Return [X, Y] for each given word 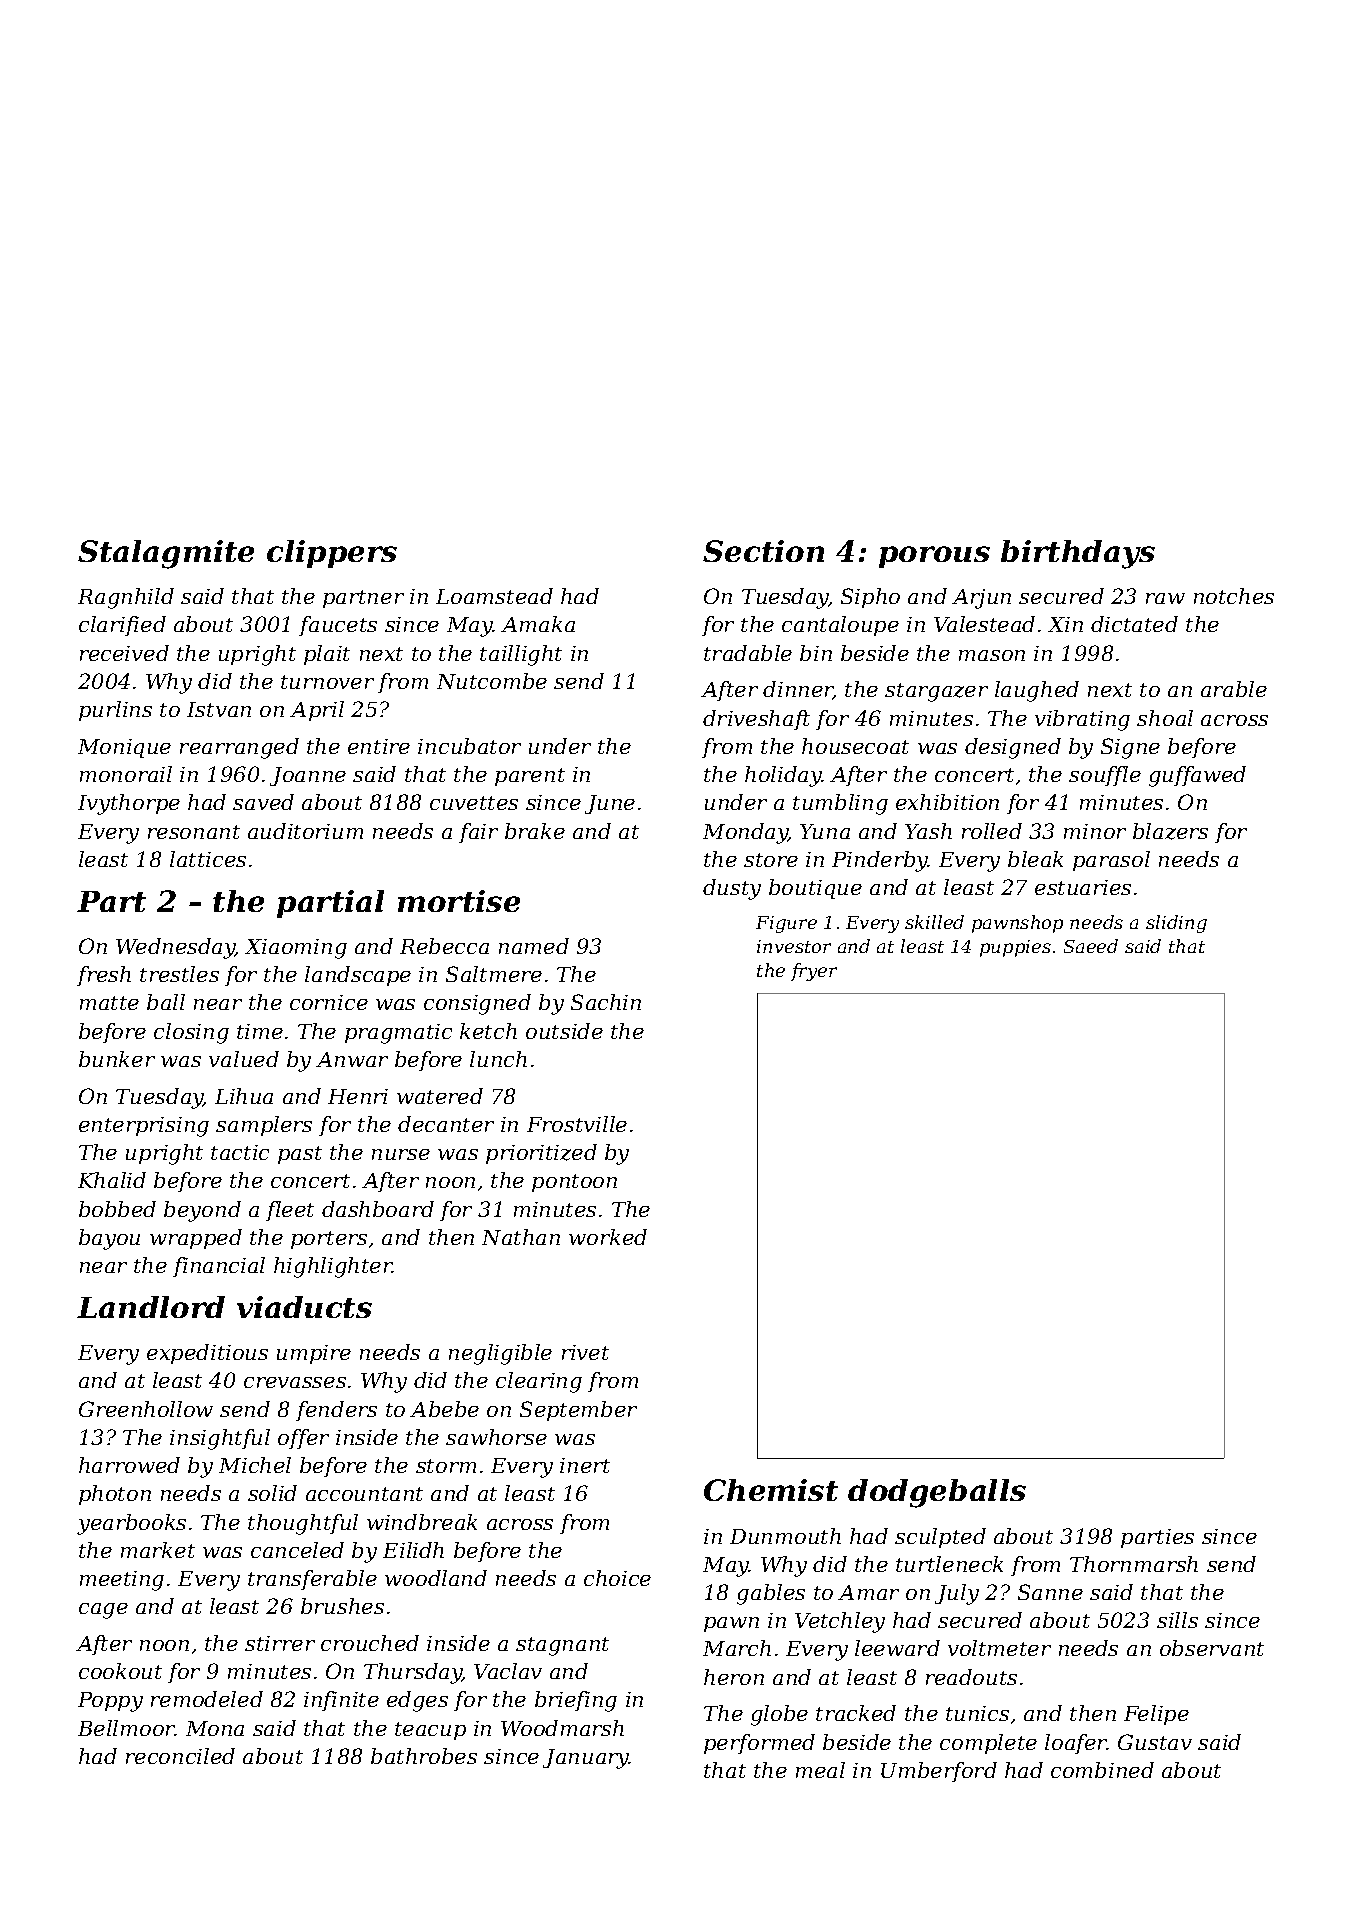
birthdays [1078, 554]
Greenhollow [146, 1409]
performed [759, 1744]
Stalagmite [166, 554]
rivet [585, 1352]
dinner [798, 690]
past [300, 1155]
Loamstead [494, 596]
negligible [500, 1354]
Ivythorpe [129, 804]
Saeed [1091, 946]
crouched [370, 1643]
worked [608, 1237]
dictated [1134, 624]
